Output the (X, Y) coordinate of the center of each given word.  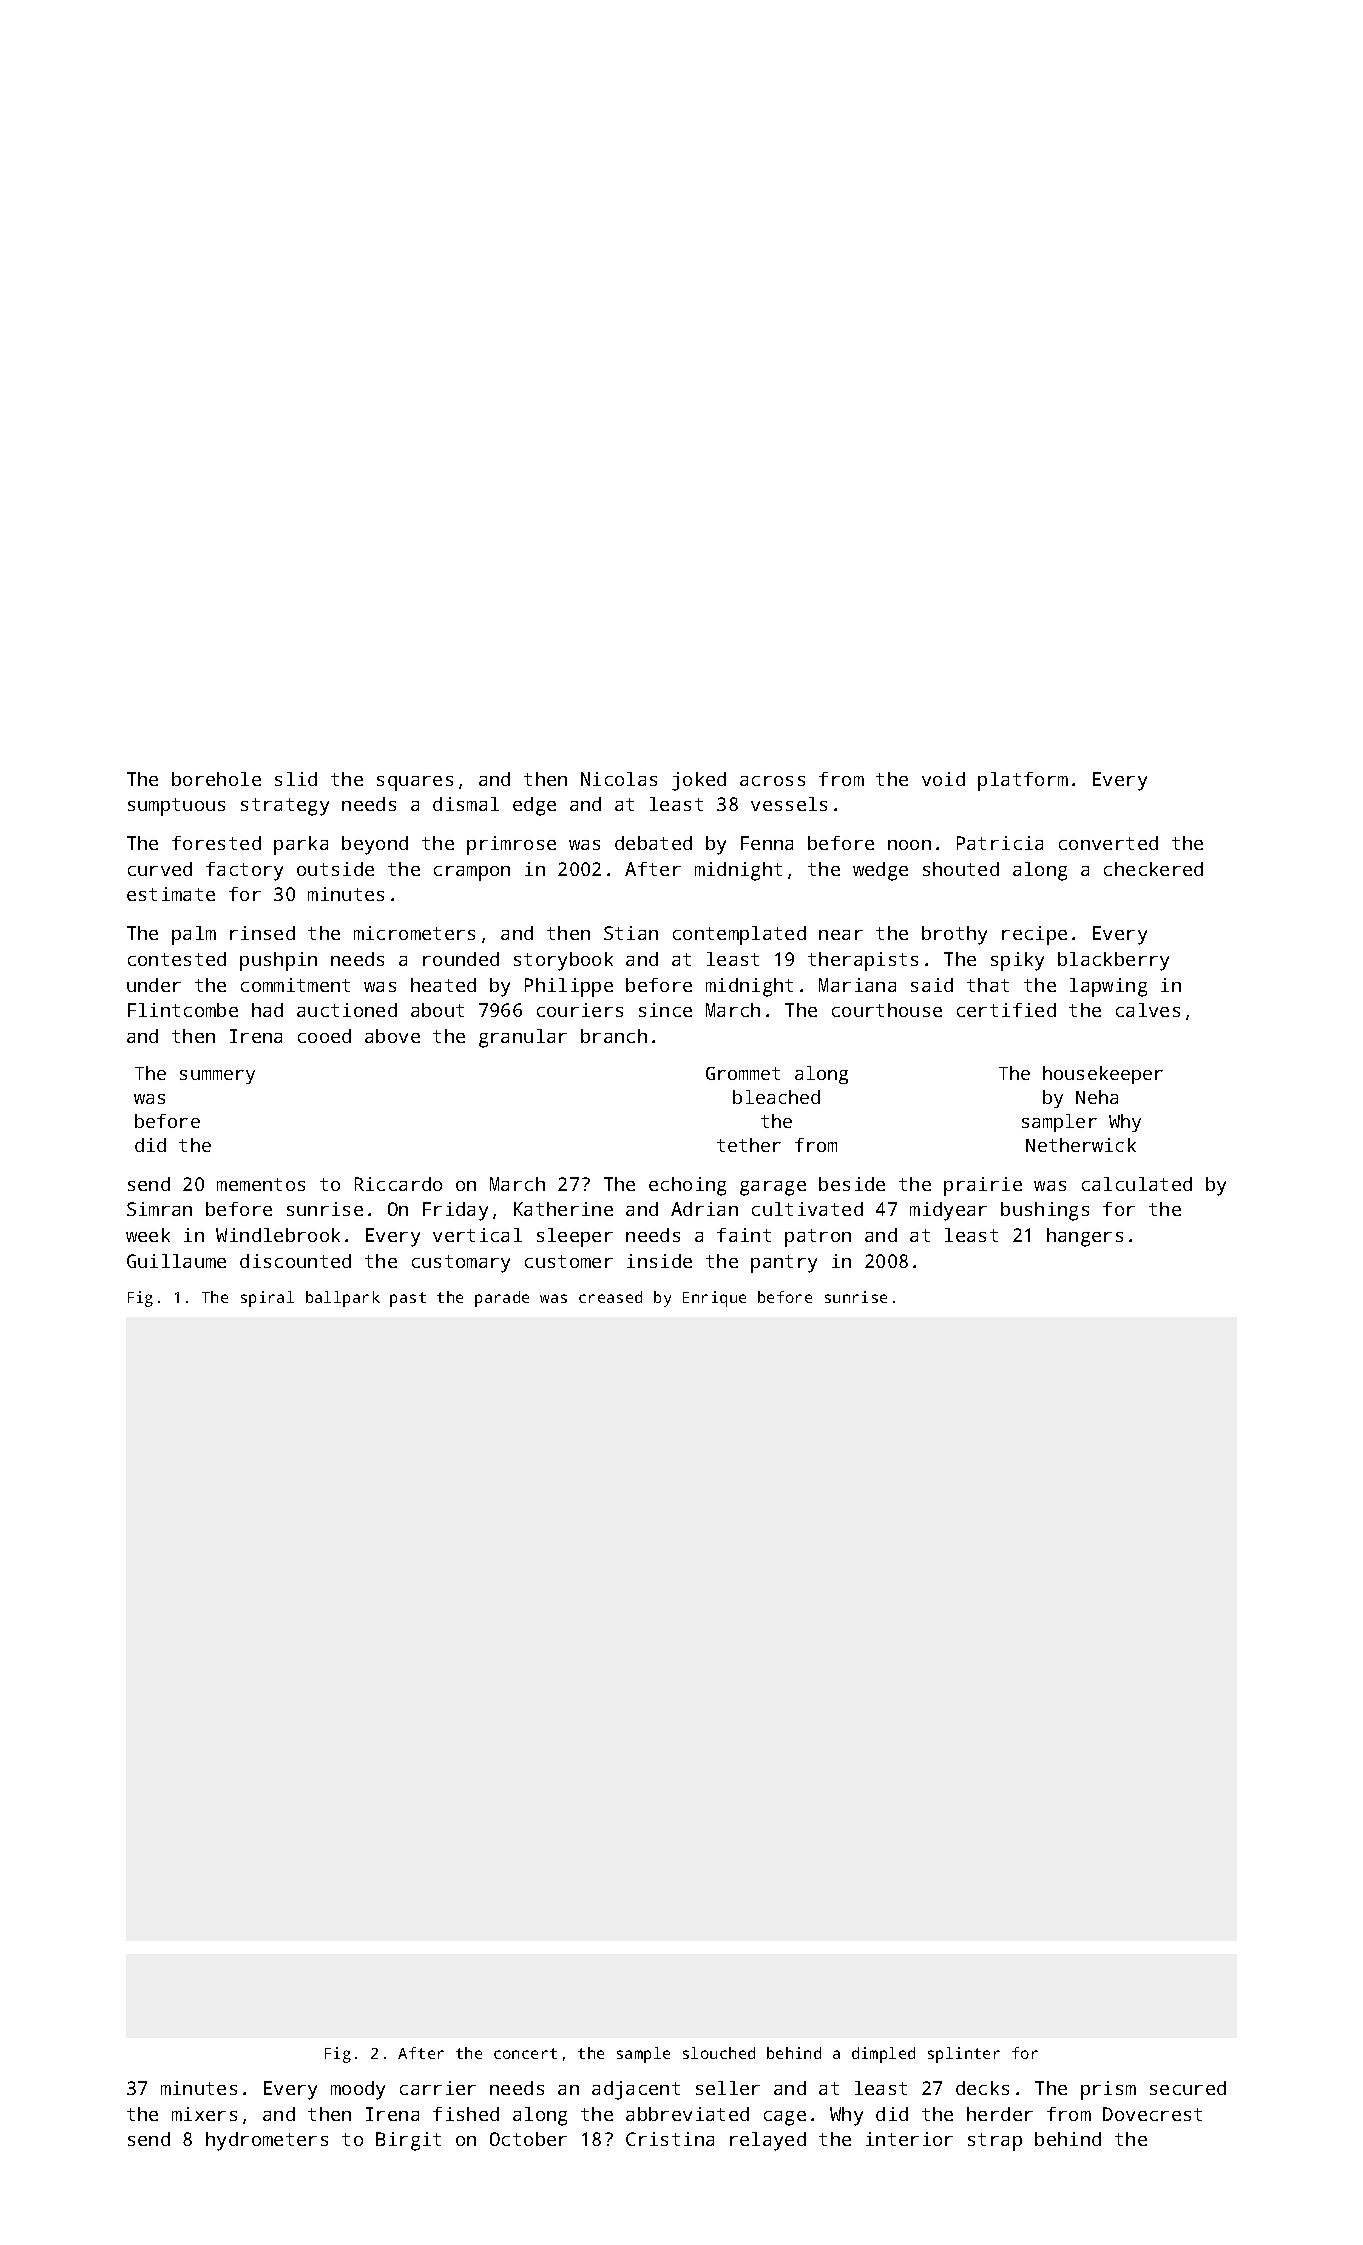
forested (216, 843)
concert (525, 2053)
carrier (438, 2088)
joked (699, 781)
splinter (964, 2055)
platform (1023, 781)
